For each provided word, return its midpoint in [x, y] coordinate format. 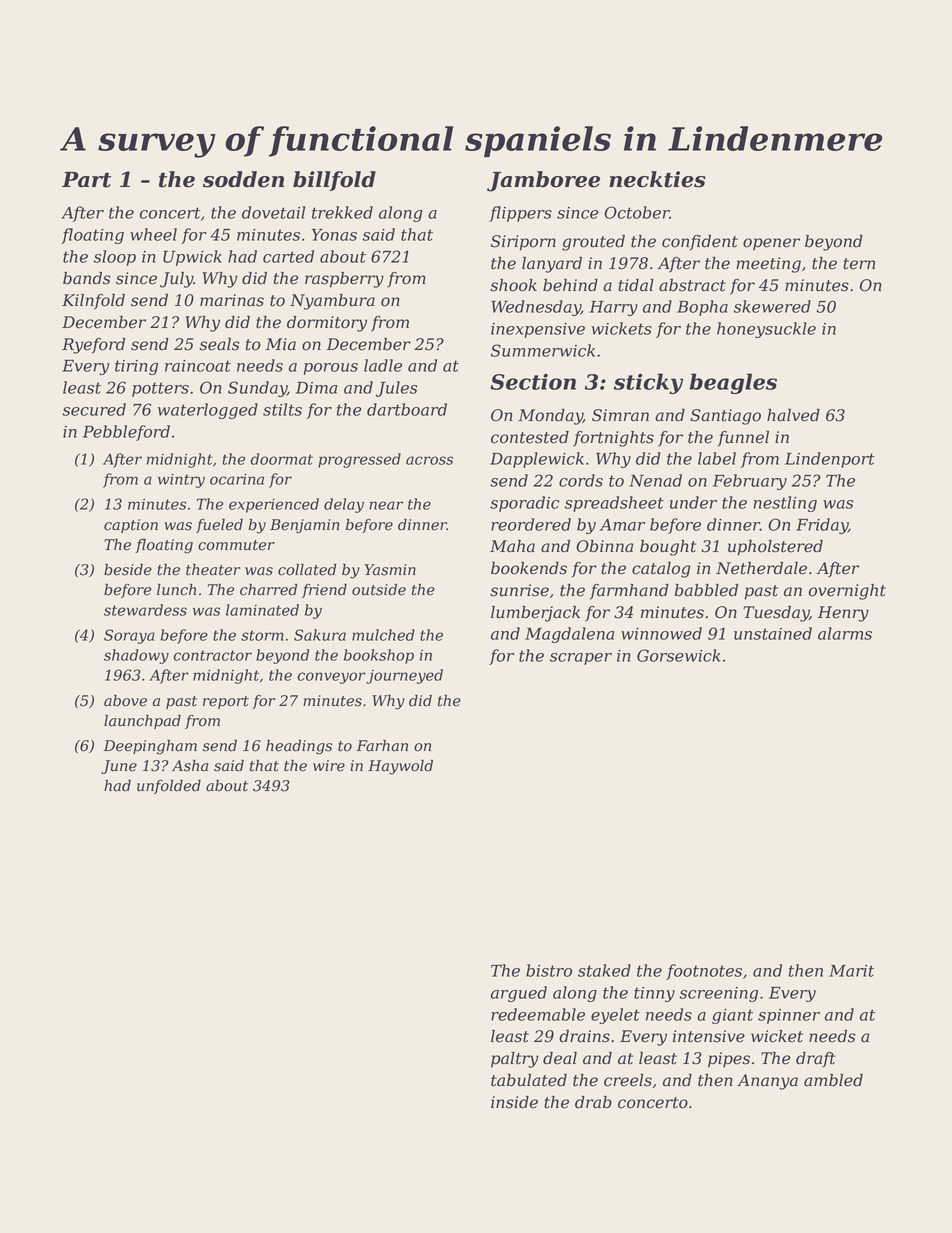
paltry [515, 1060]
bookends [529, 568]
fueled [219, 525]
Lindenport [830, 460]
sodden [243, 179]
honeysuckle [766, 330]
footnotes [704, 972]
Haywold [400, 767]
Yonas [334, 235]
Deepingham [150, 747]
